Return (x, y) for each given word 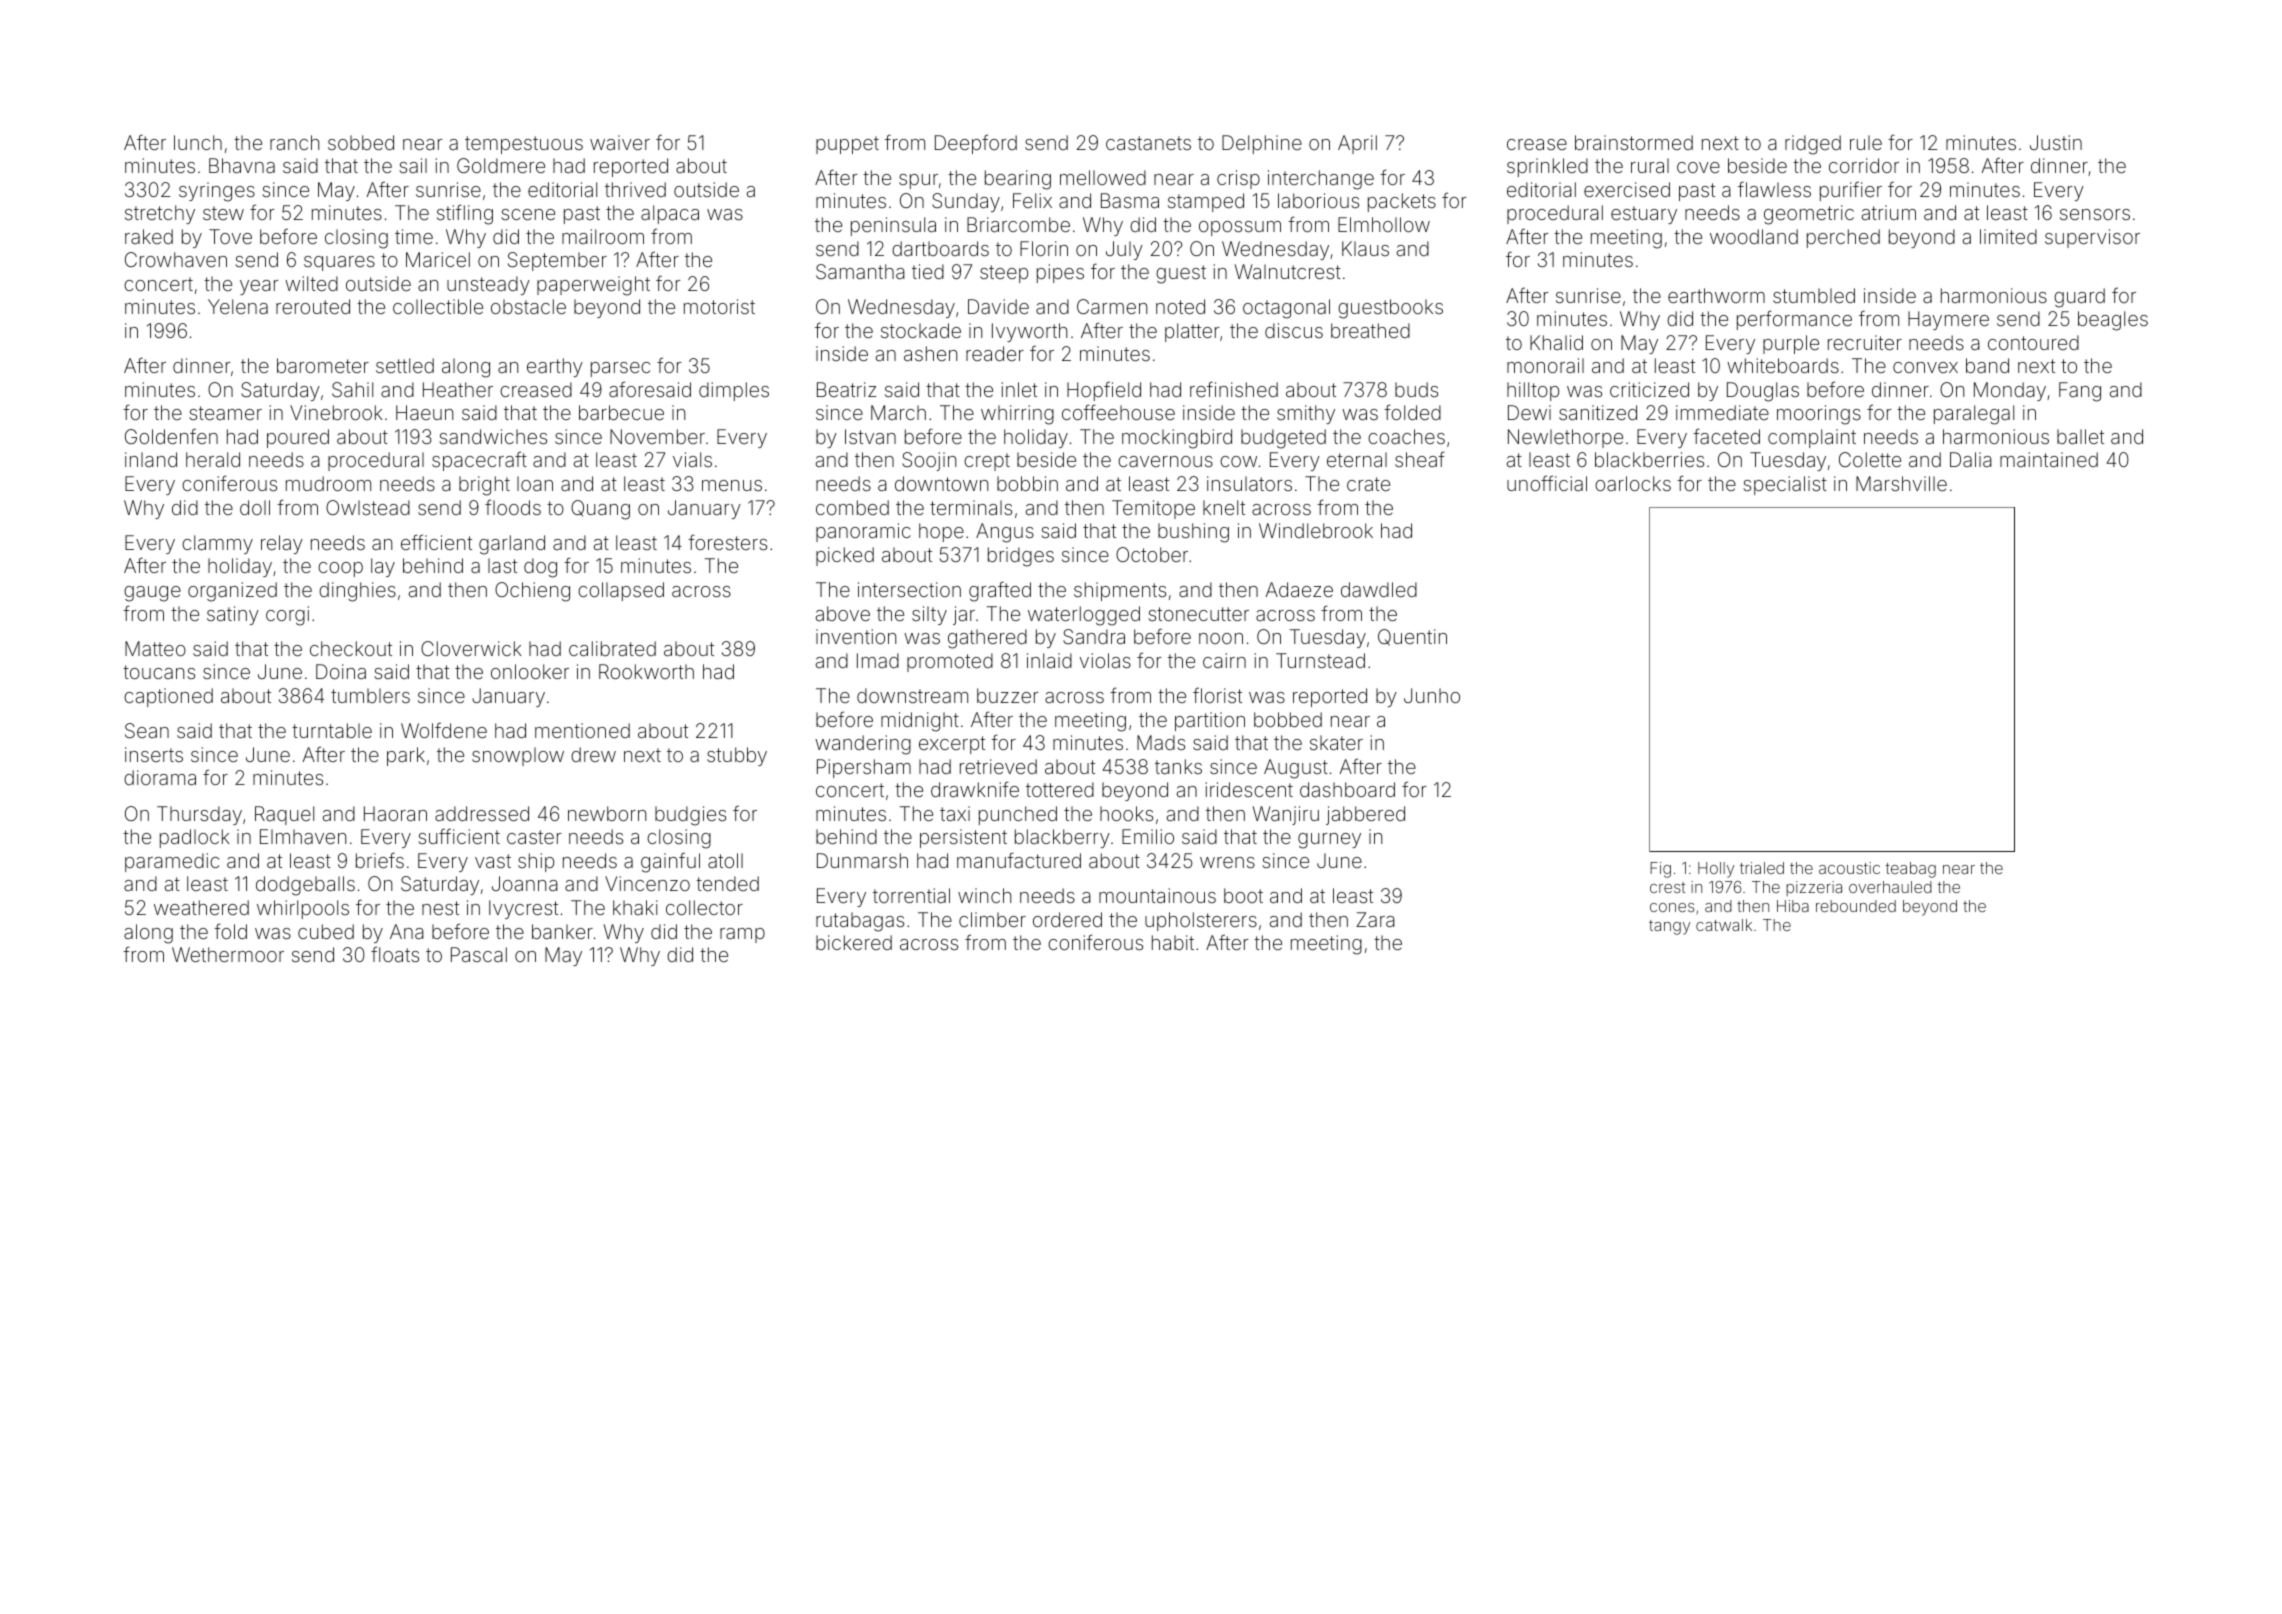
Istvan (870, 436)
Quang (600, 510)
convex (1925, 367)
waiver (620, 142)
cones (1672, 907)
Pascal (479, 954)
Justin (2056, 142)
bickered (854, 942)
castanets (1148, 143)
